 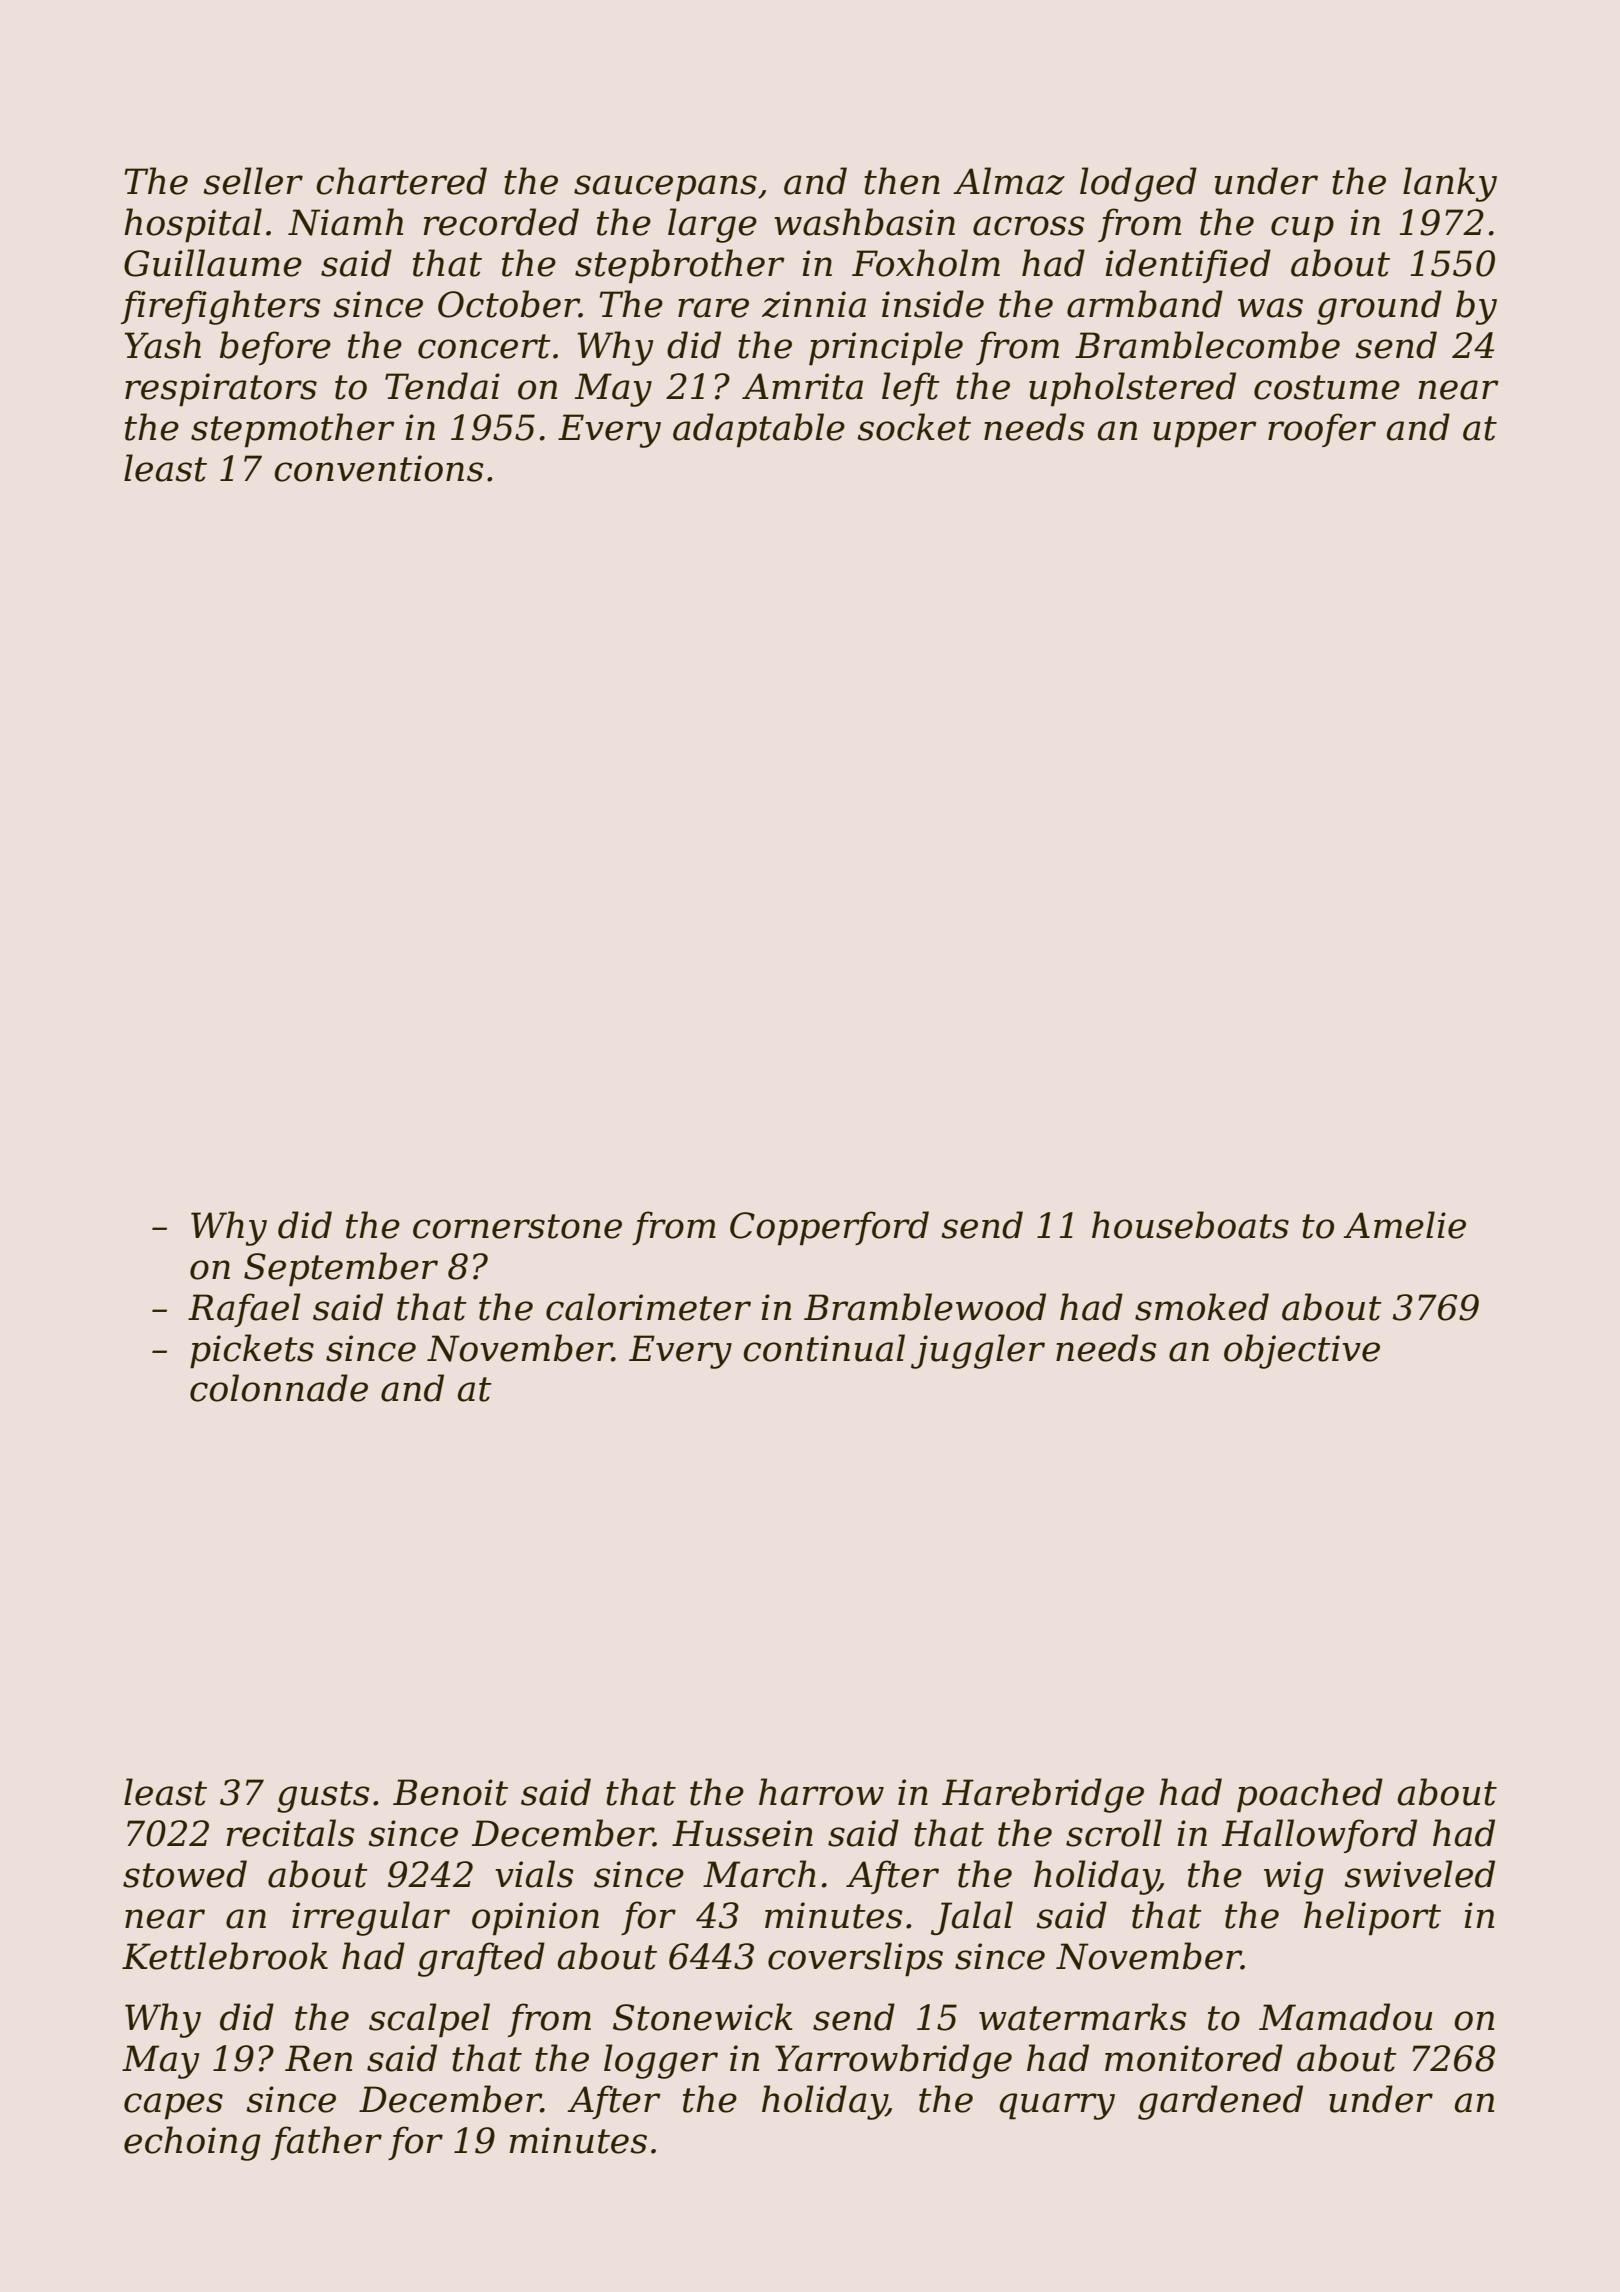 What do you see at coordinates (802, 386) in the image?
I see `Amrita` at bounding box center [802, 386].
